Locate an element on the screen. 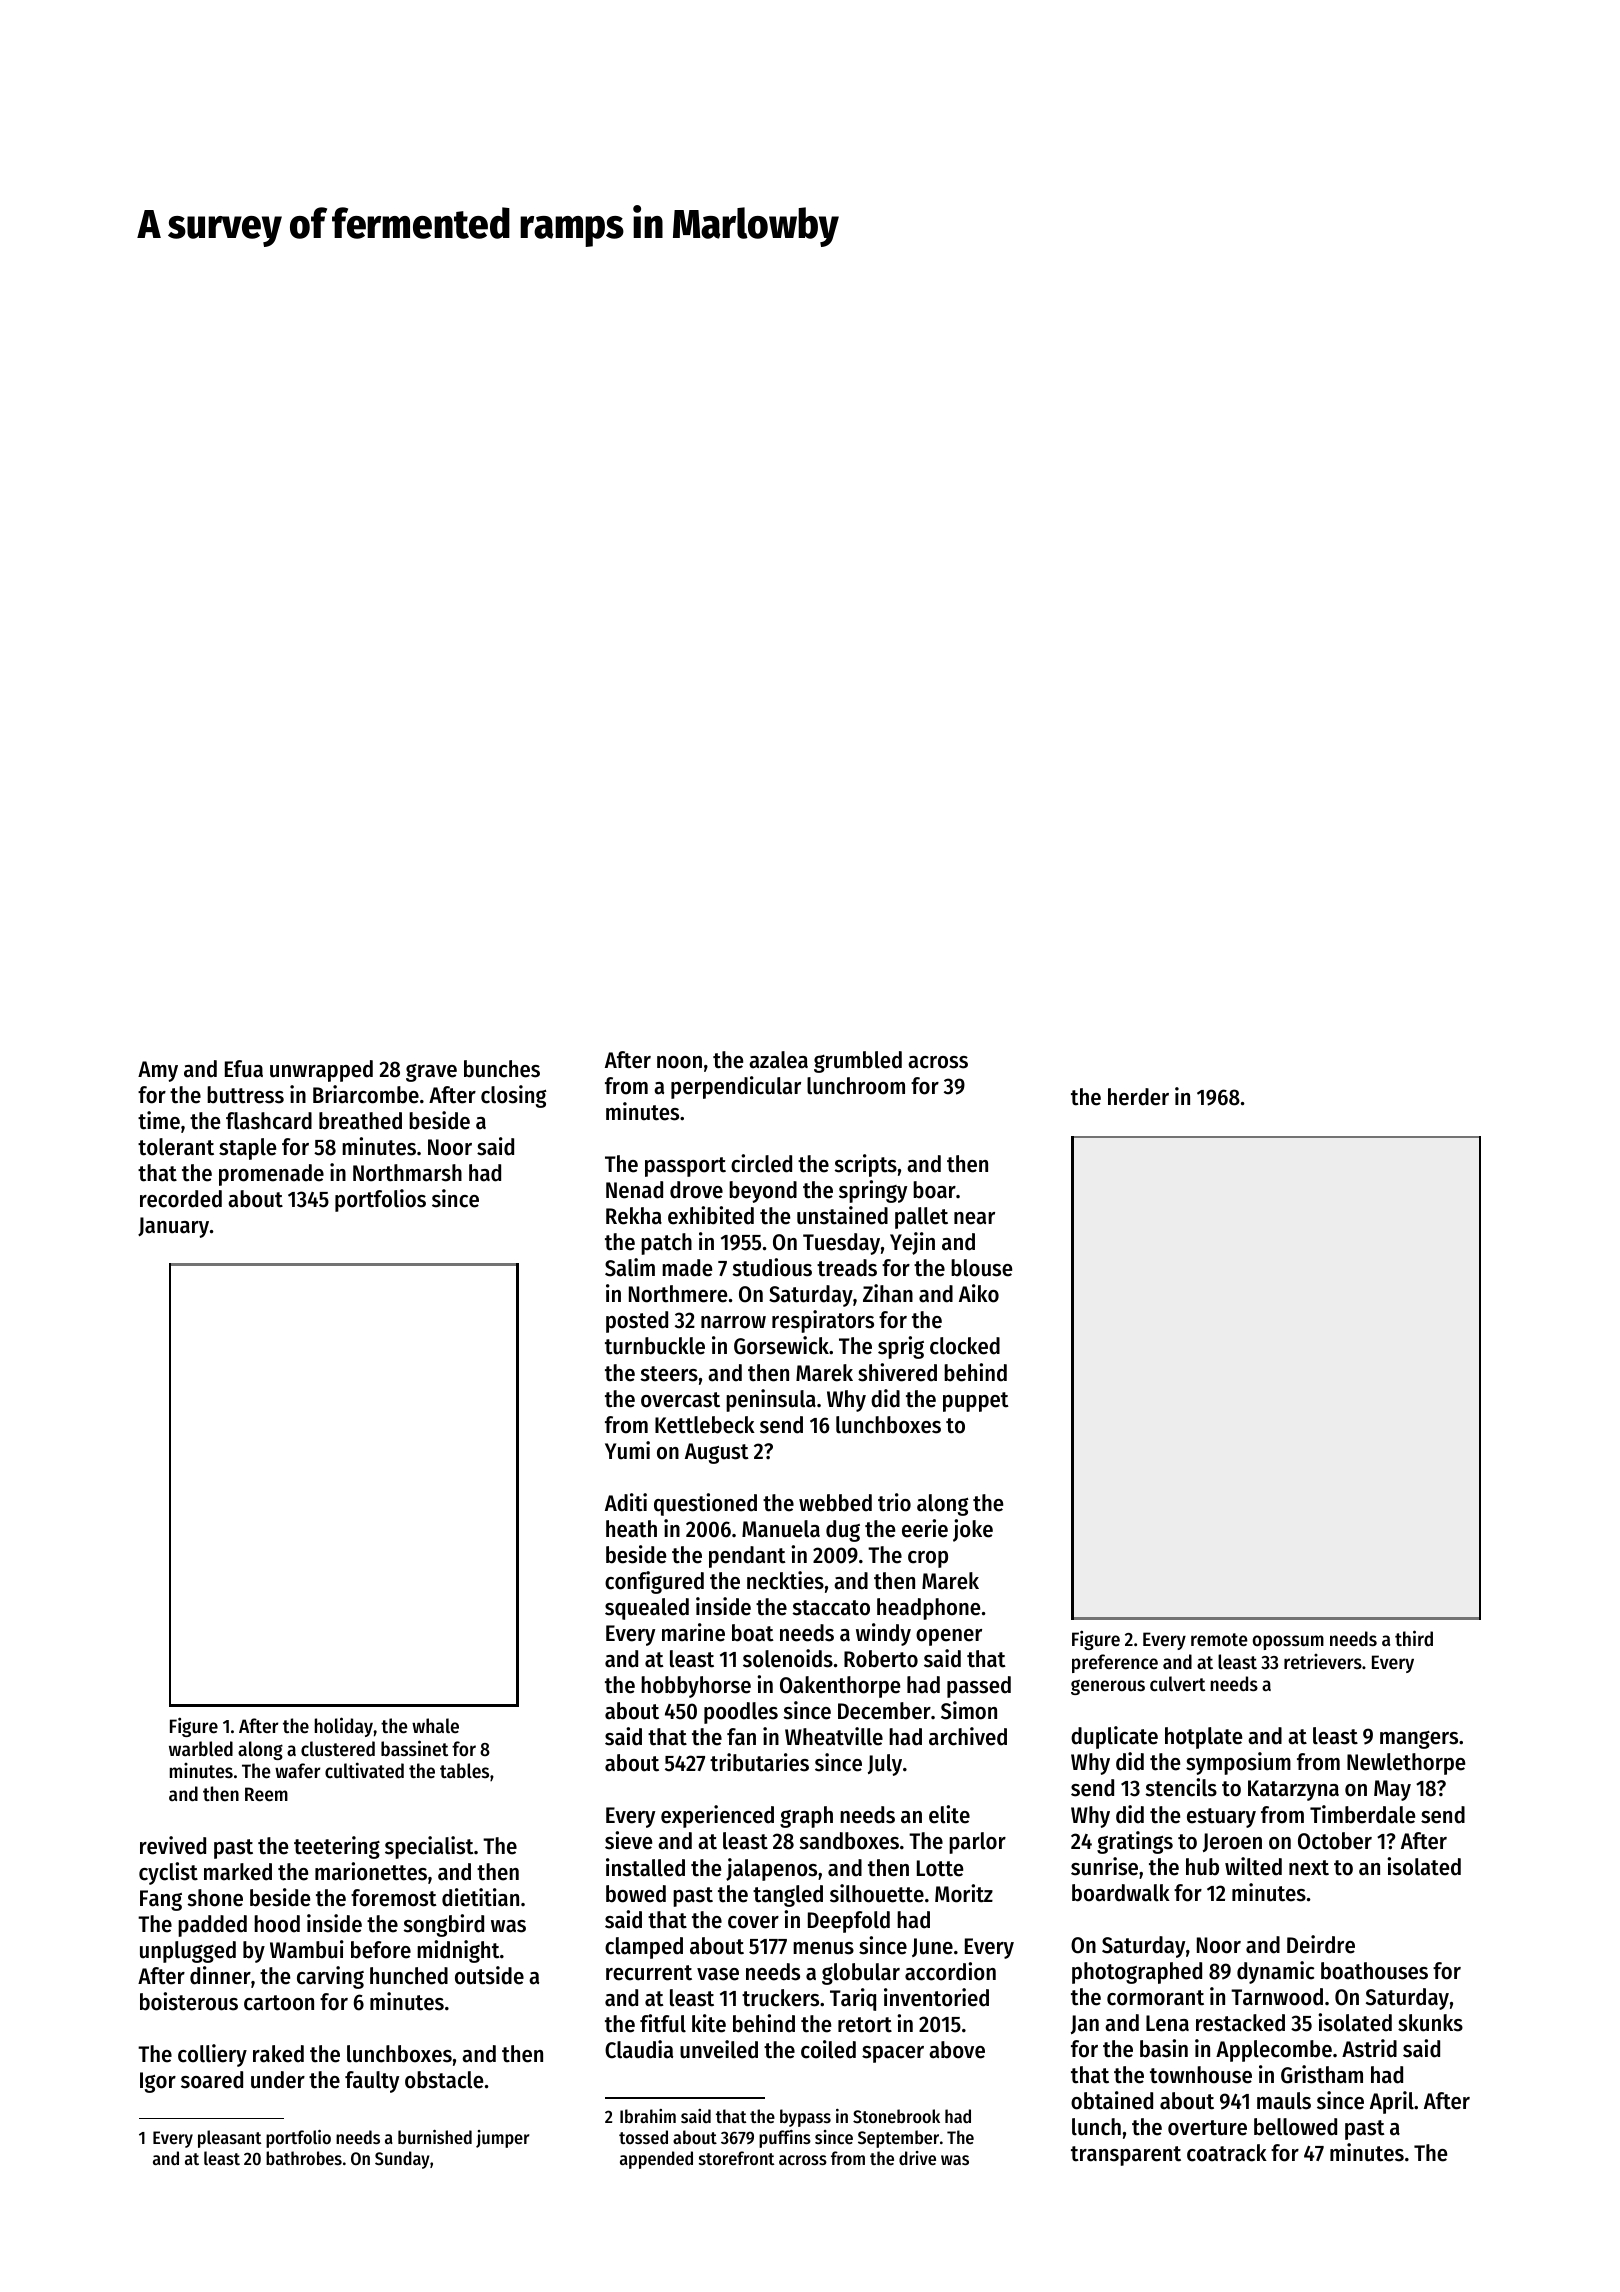 The image size is (1620, 2292). pleasant is located at coordinates (230, 2139).
